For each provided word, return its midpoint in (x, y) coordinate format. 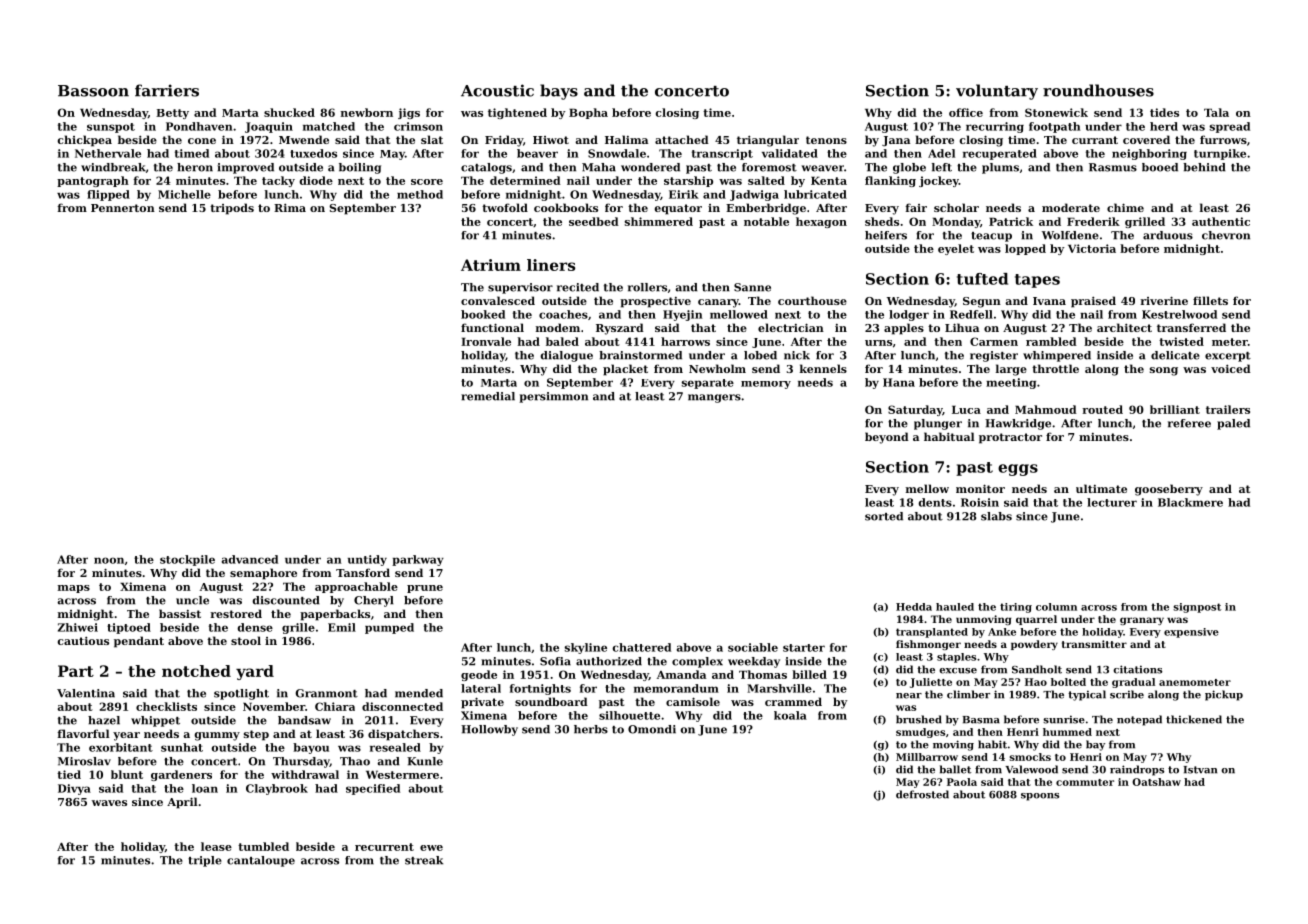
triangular (768, 141)
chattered (641, 647)
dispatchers (403, 735)
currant (1095, 140)
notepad (1139, 720)
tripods (232, 209)
